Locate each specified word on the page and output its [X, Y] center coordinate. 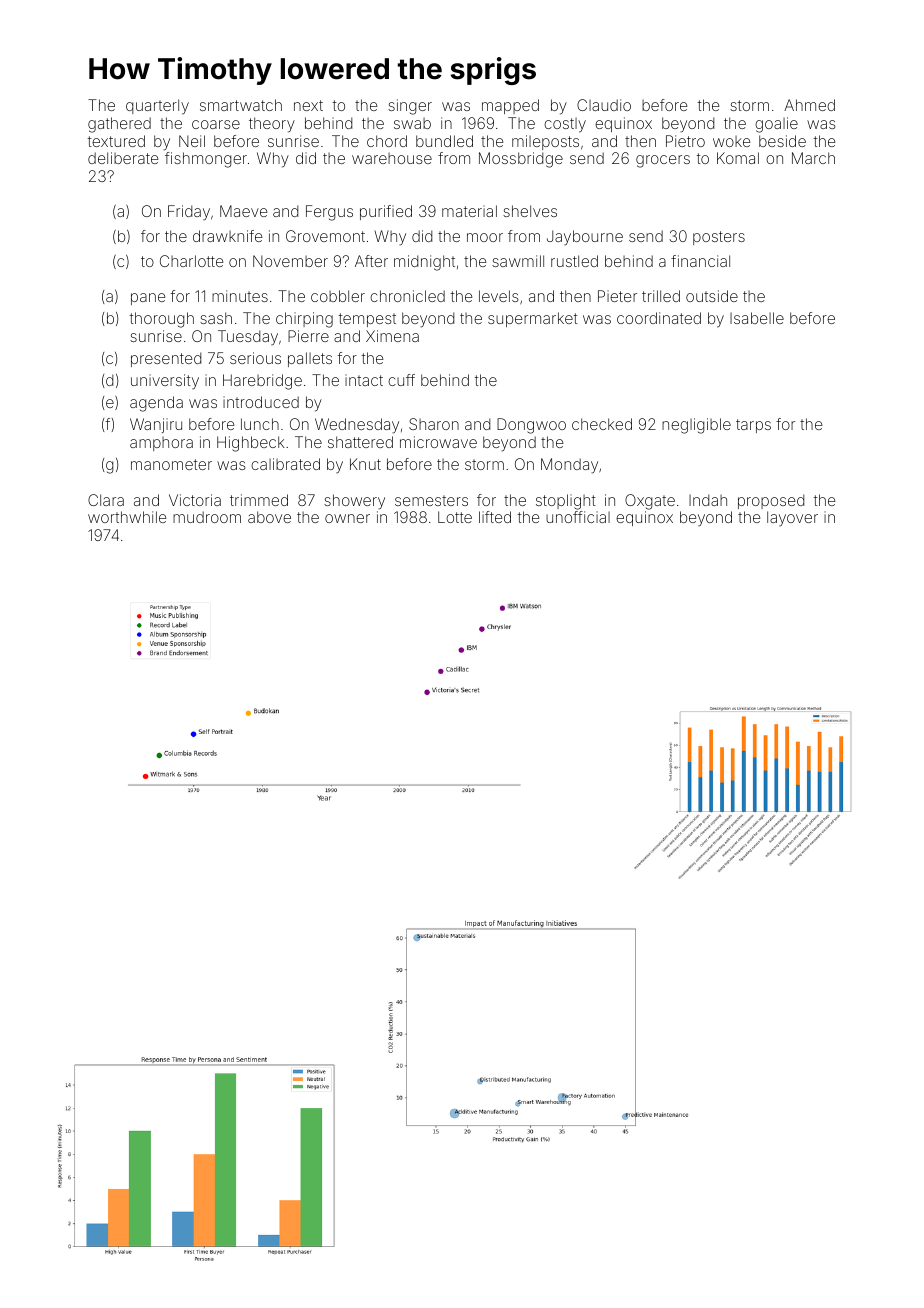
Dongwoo [531, 426]
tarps [753, 426]
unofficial [578, 517]
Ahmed [809, 105]
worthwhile [127, 517]
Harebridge [262, 382]
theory [272, 125]
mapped [510, 106]
